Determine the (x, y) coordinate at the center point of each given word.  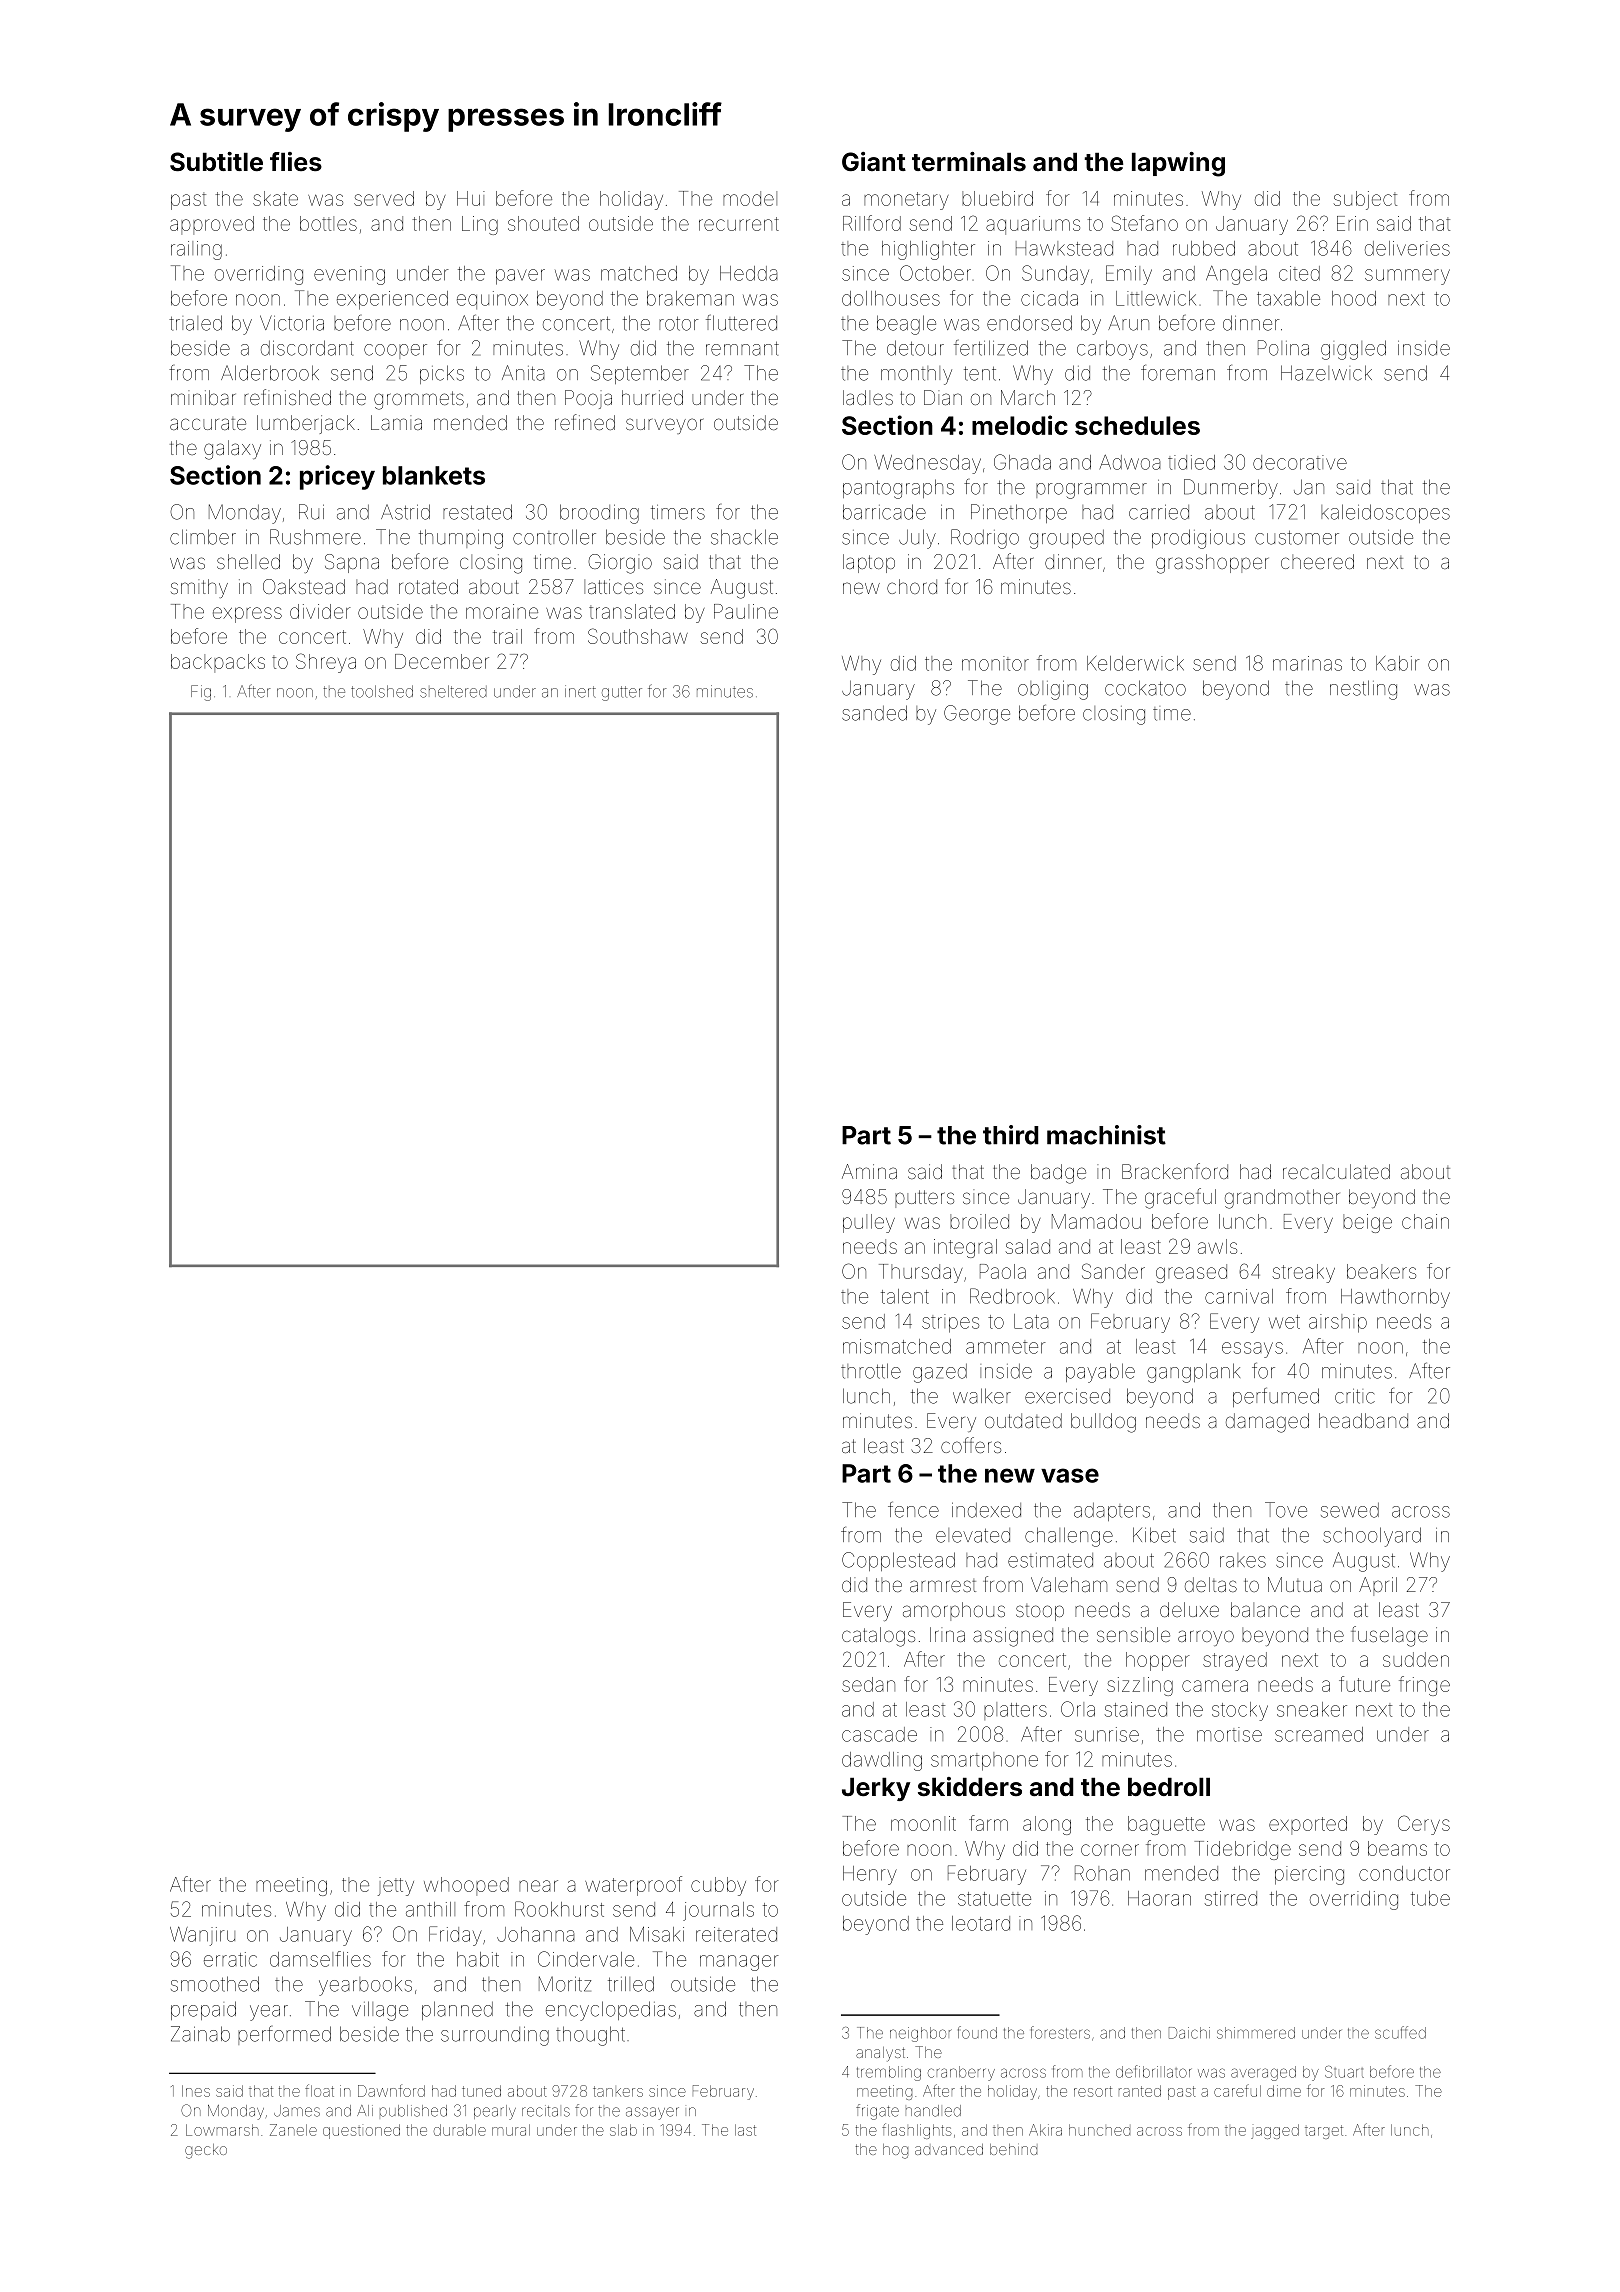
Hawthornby (1395, 1298)
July (917, 539)
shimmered (1256, 2033)
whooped (466, 1886)
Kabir (1398, 663)
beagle (906, 325)
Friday (455, 1936)
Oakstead (304, 586)
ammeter (1006, 1347)
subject (1365, 200)
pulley (869, 1223)
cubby (718, 1886)
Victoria (292, 323)
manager (739, 1963)
